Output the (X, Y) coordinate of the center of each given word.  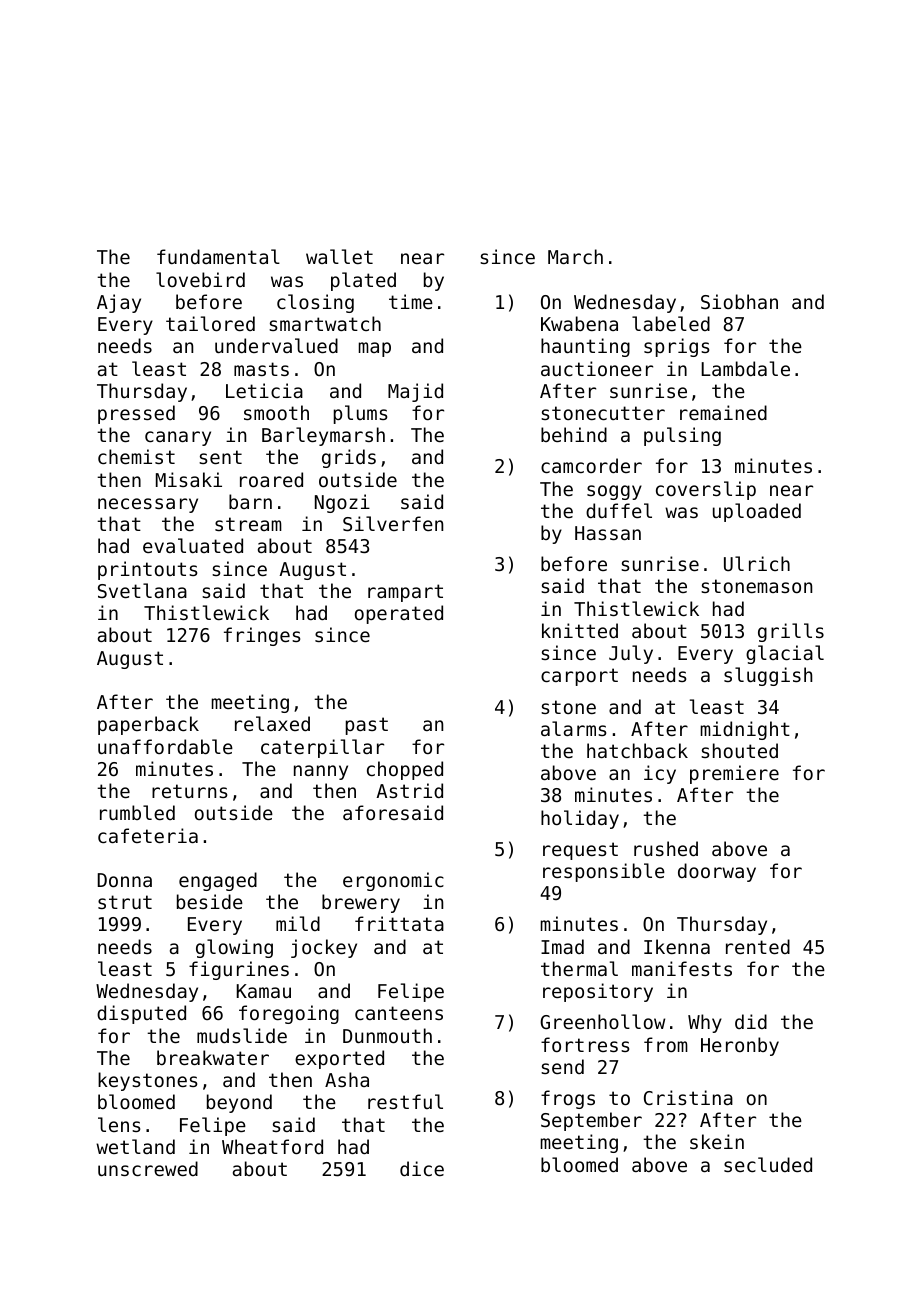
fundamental (218, 256)
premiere (734, 774)
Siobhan (739, 301)
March (575, 256)
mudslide (242, 1035)
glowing (234, 948)
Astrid (409, 790)
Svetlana (142, 590)
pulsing (682, 436)
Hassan (608, 533)
